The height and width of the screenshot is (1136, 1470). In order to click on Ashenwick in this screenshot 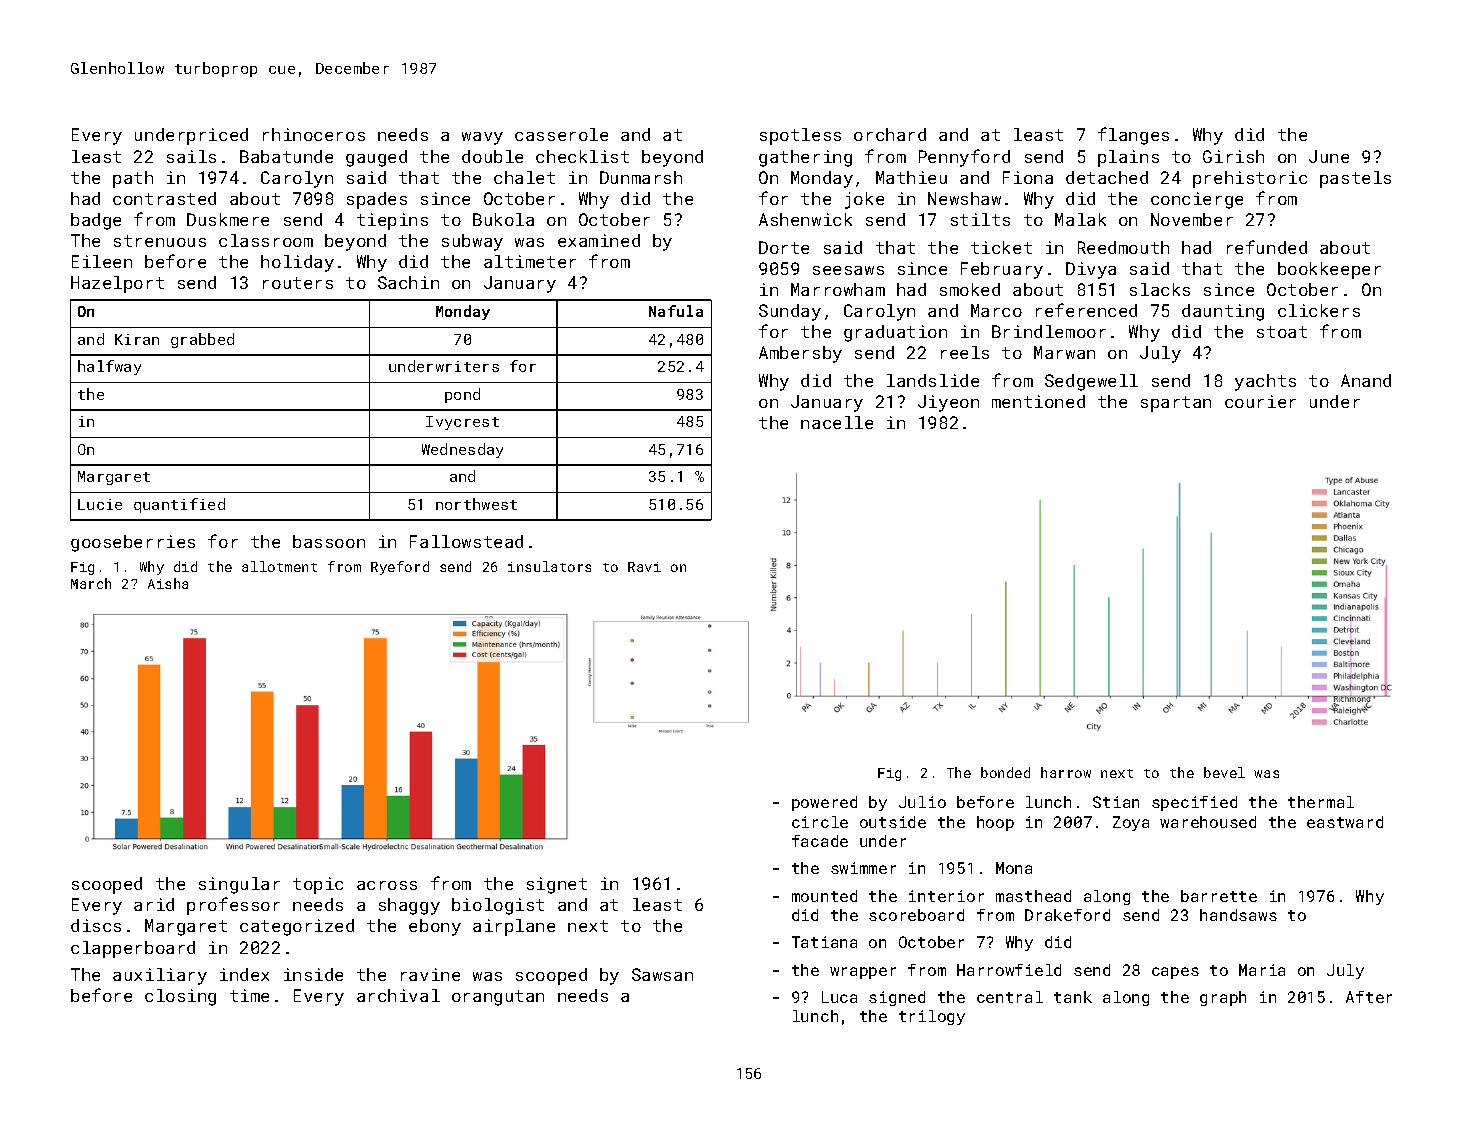, I will do `click(805, 219)`.
